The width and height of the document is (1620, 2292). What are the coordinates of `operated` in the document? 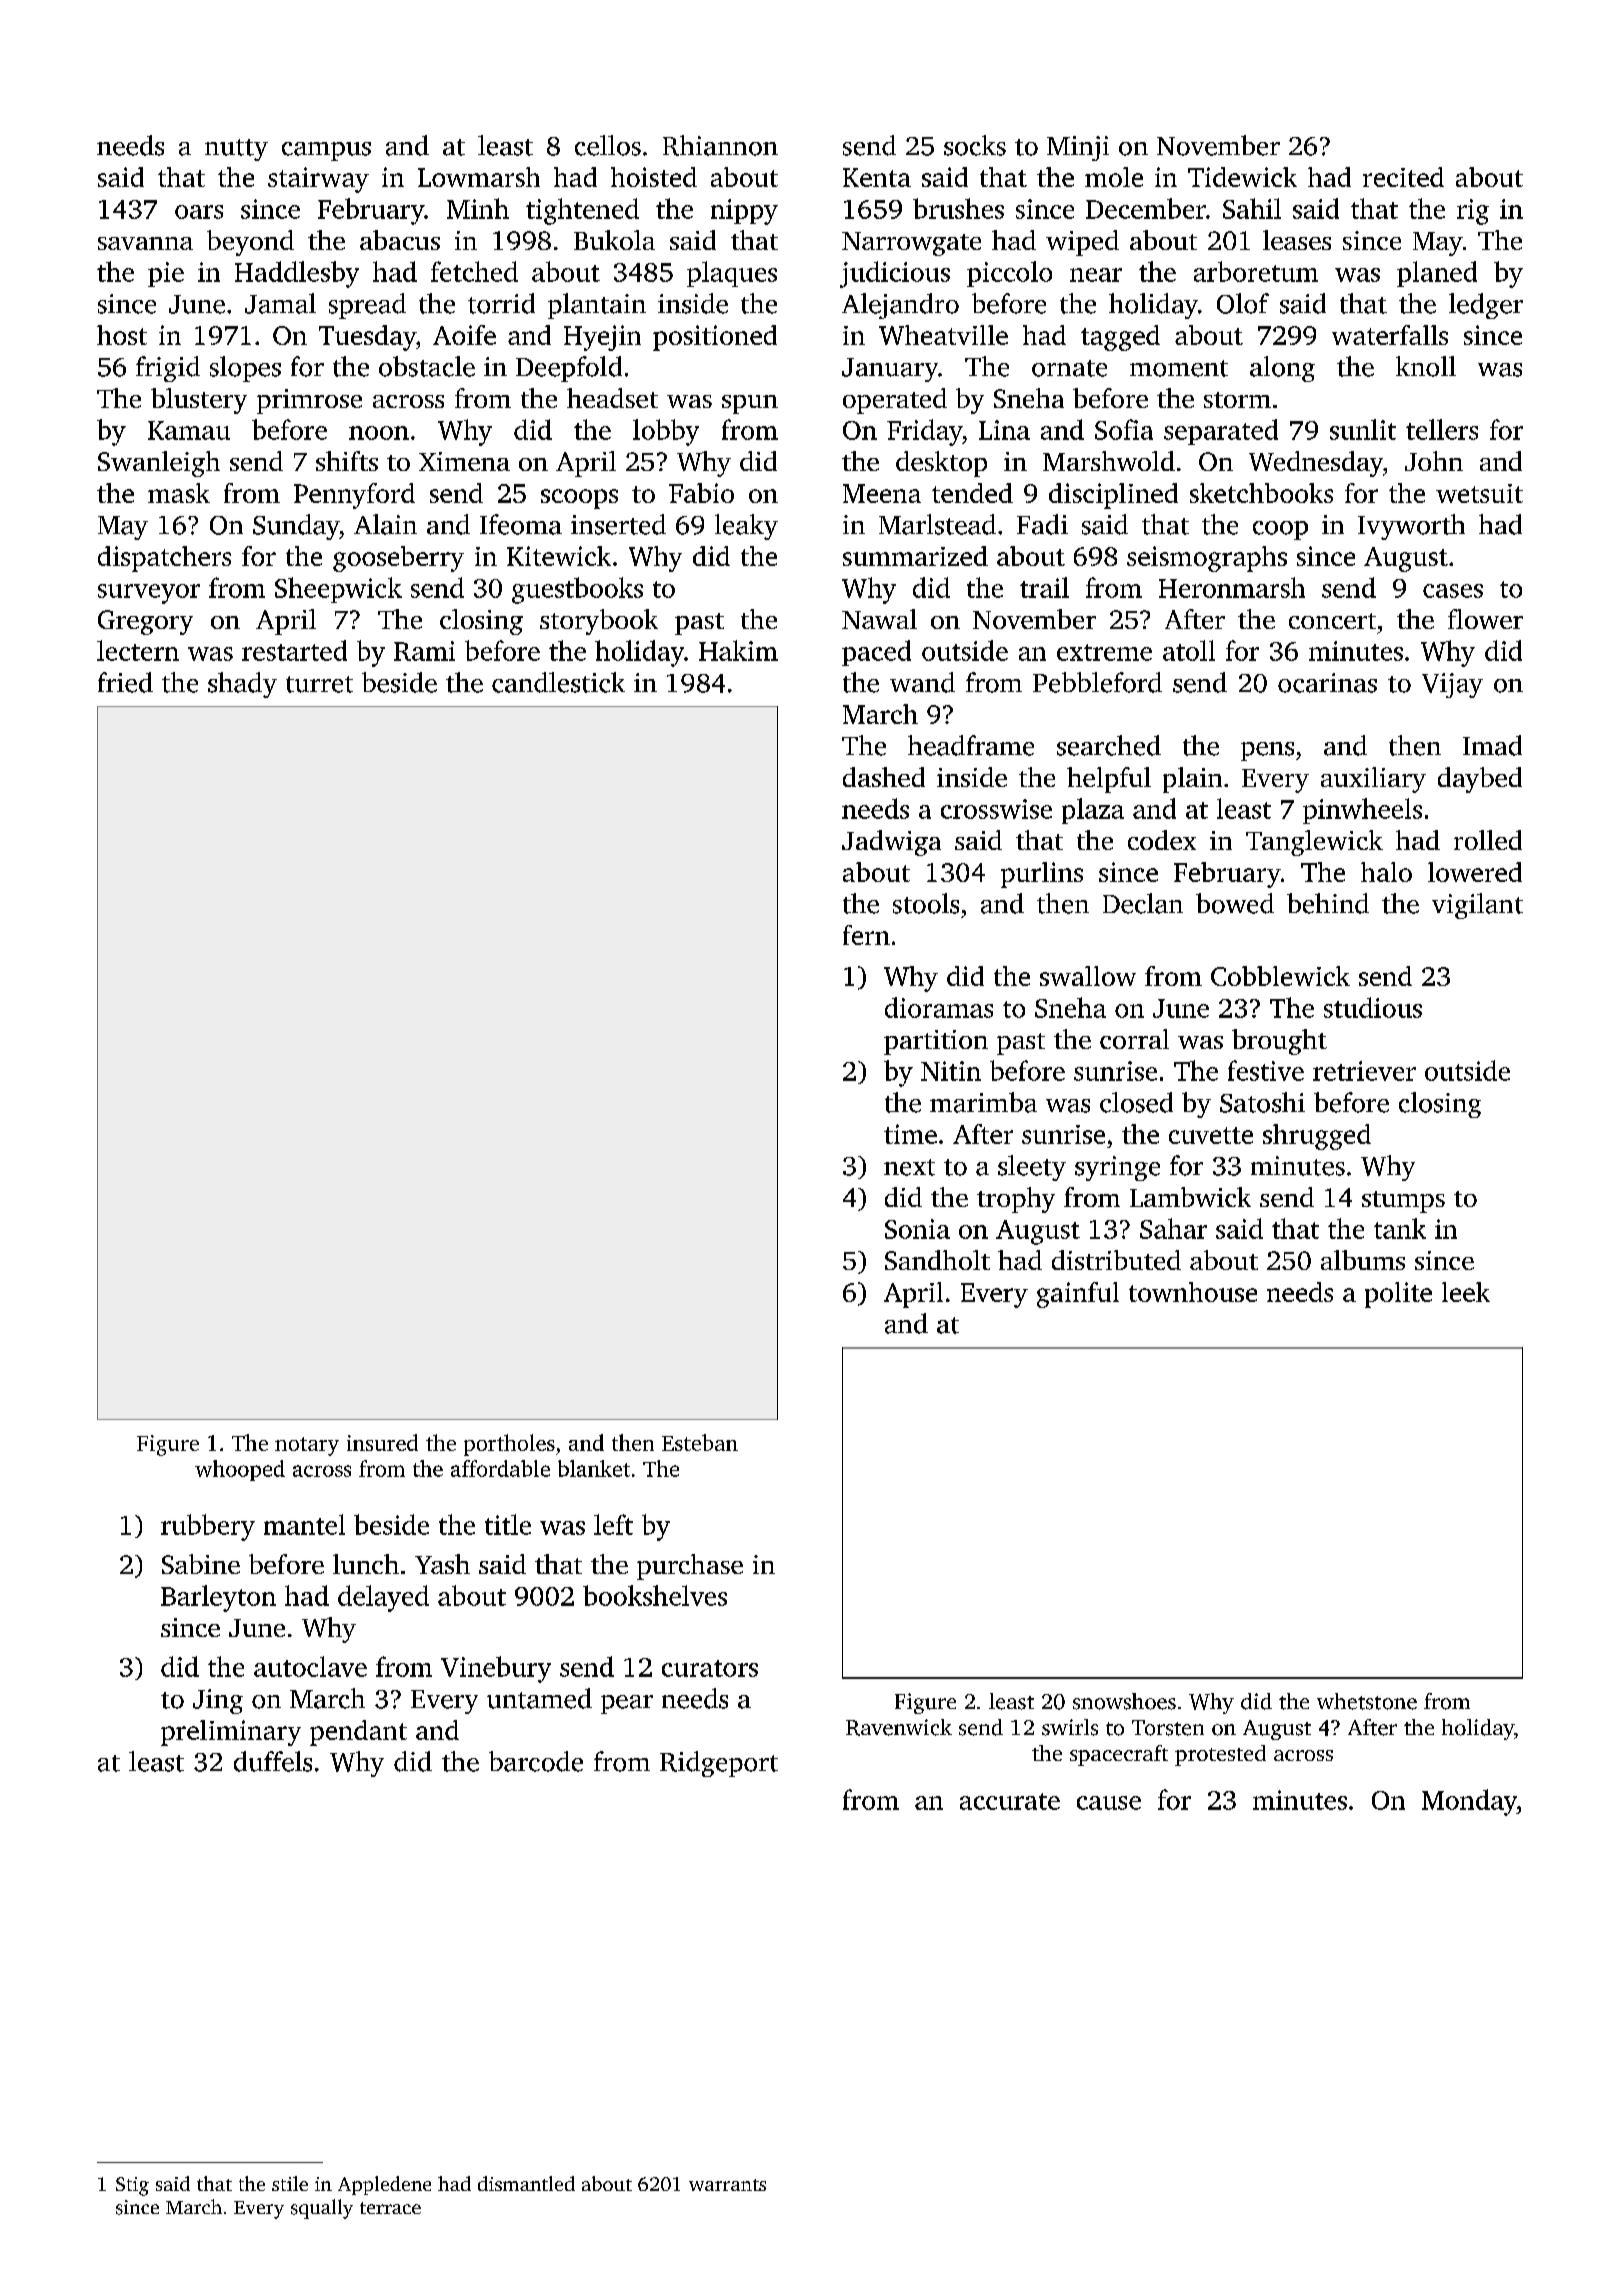 It's located at (895, 401).
